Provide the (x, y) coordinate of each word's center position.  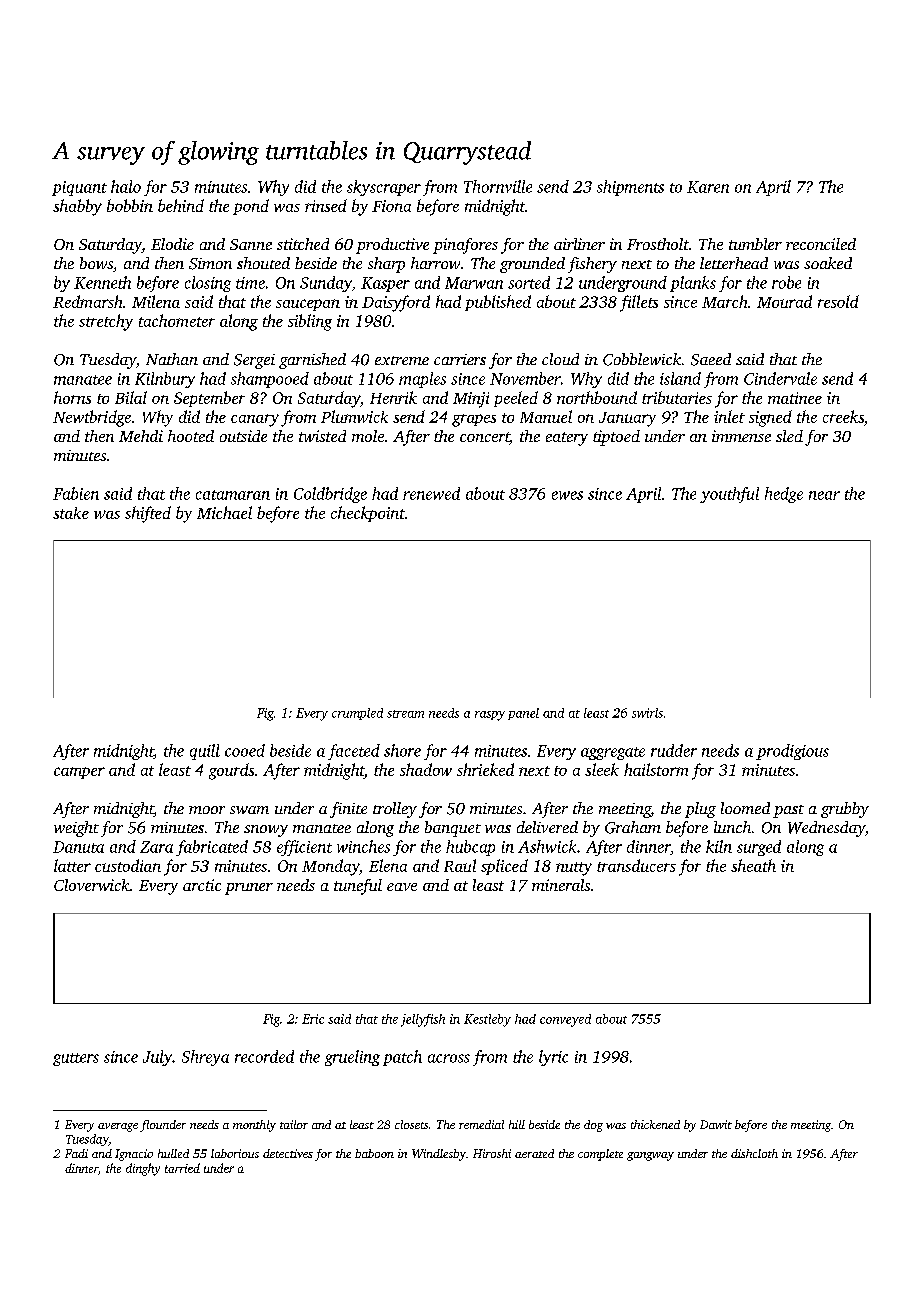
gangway (650, 1156)
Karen (708, 187)
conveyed (565, 1020)
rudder (674, 750)
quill (205, 752)
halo (126, 186)
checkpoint (368, 514)
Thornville (498, 186)
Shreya (205, 1058)
